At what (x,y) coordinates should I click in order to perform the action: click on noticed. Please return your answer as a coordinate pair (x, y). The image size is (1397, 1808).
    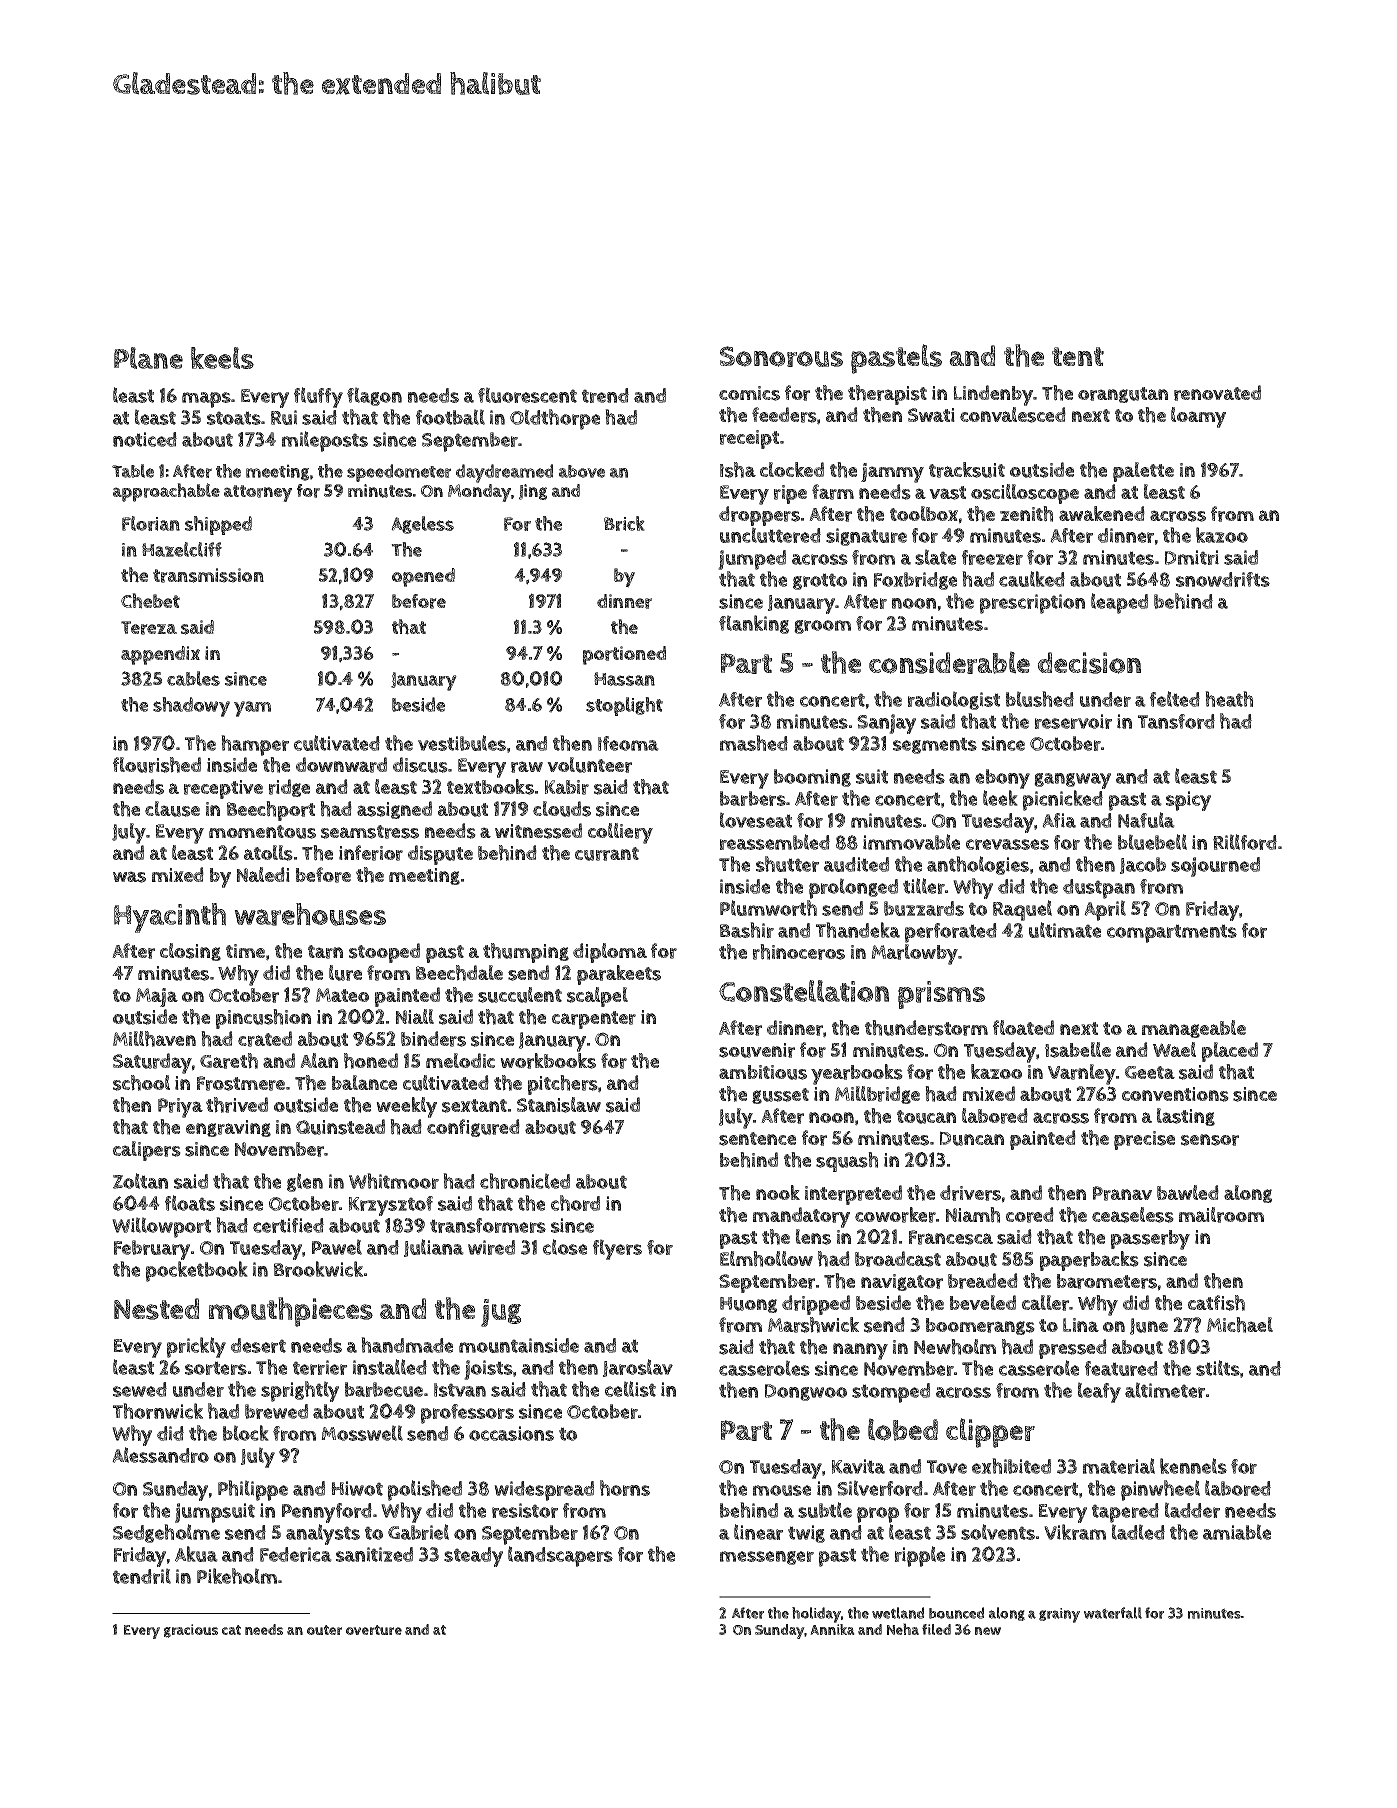
    Looking at the image, I should click on (145, 439).
